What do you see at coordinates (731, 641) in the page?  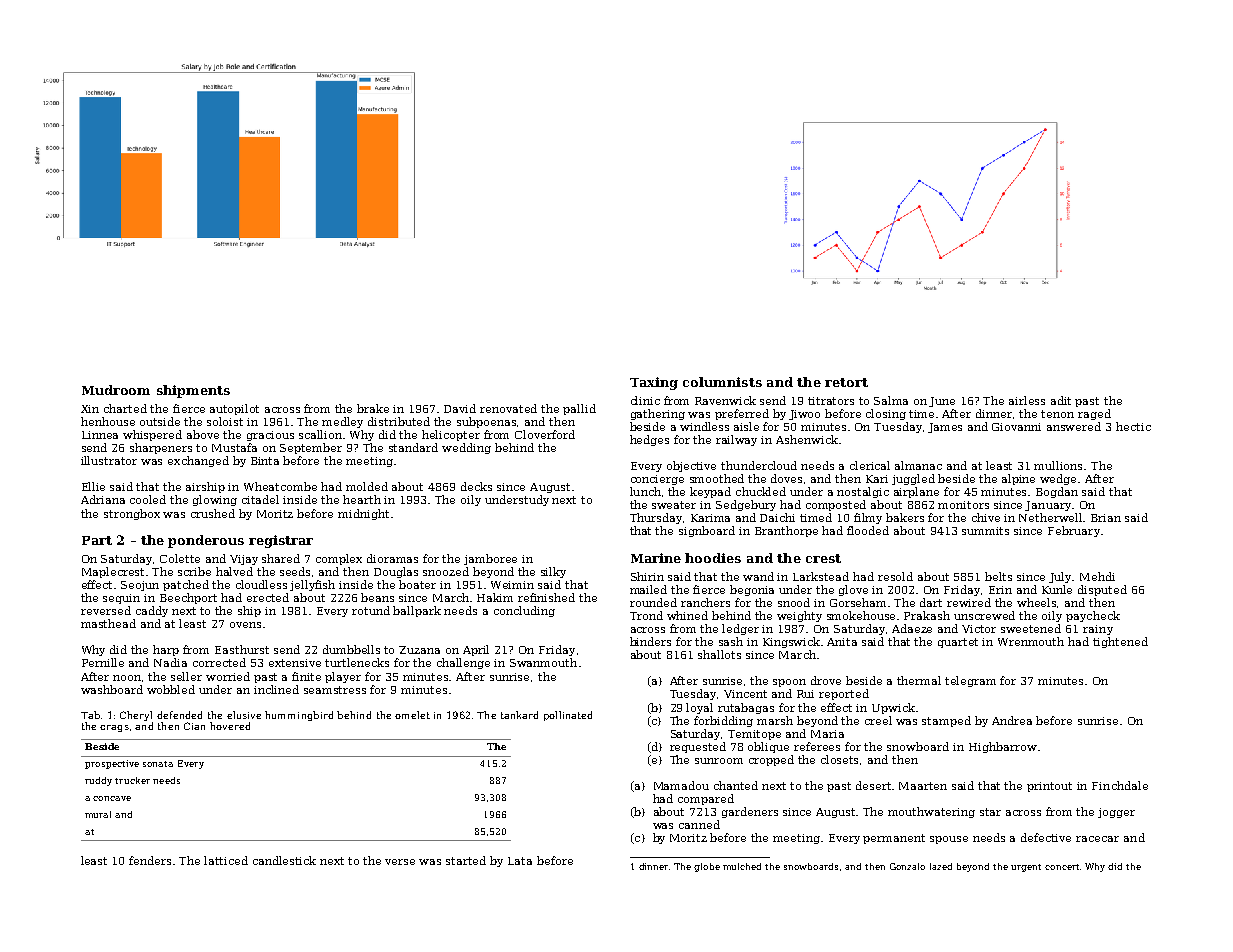 I see `sash` at bounding box center [731, 641].
